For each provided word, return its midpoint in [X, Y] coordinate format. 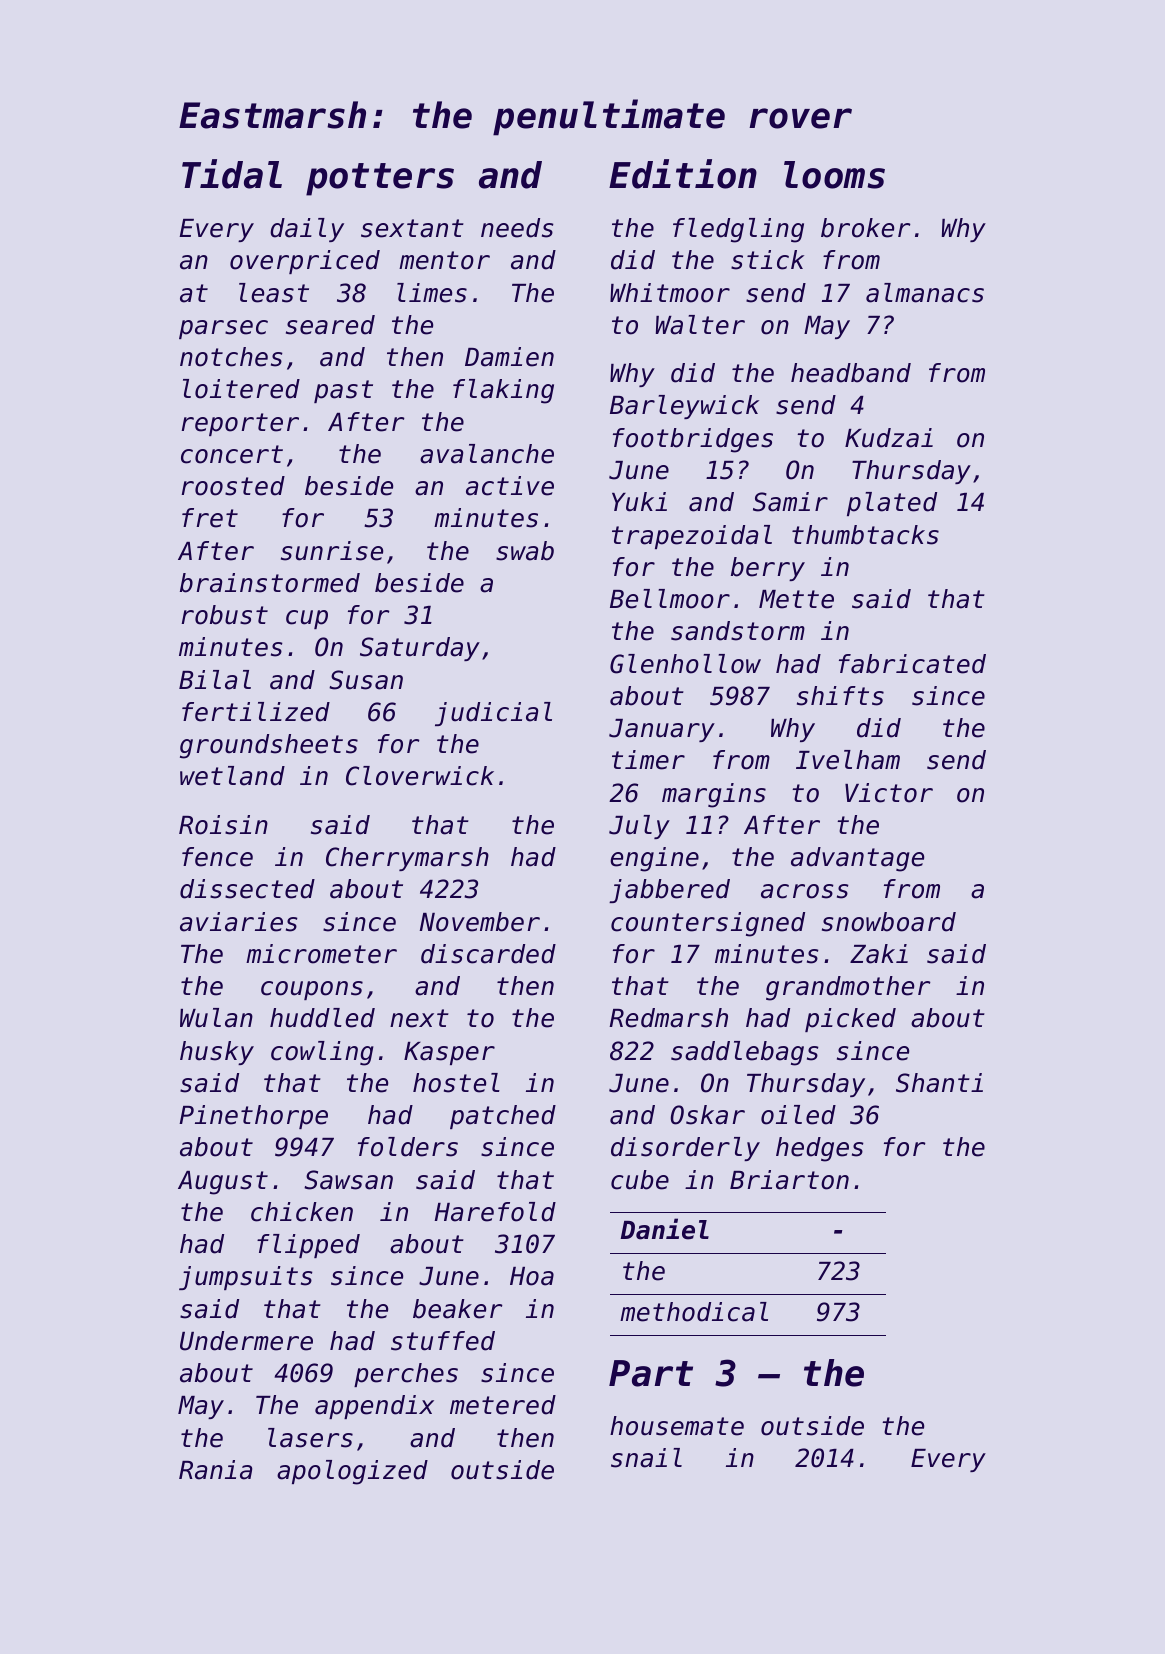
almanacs [925, 293]
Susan [366, 680]
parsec [223, 329]
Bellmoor [670, 599]
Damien [509, 357]
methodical [694, 1312]
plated [892, 504]
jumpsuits [246, 1278]
